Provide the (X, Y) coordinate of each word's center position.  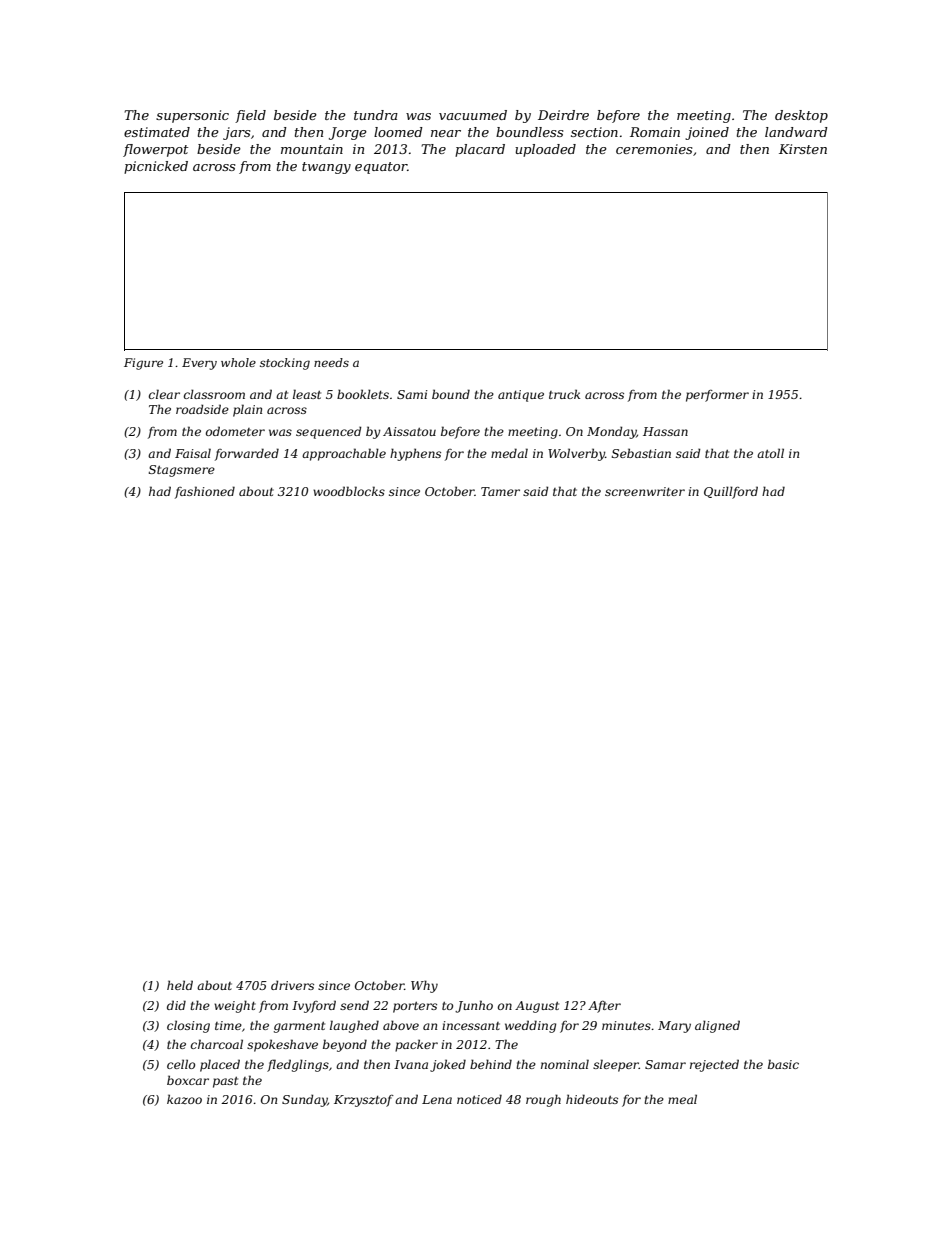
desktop (801, 116)
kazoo (184, 1099)
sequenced (329, 432)
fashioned (205, 492)
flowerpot (155, 150)
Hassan (665, 431)
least (307, 394)
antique (521, 396)
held (180, 985)
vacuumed (473, 115)
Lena (437, 1099)
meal (682, 1099)
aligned (717, 1026)
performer (717, 396)
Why (424, 986)
